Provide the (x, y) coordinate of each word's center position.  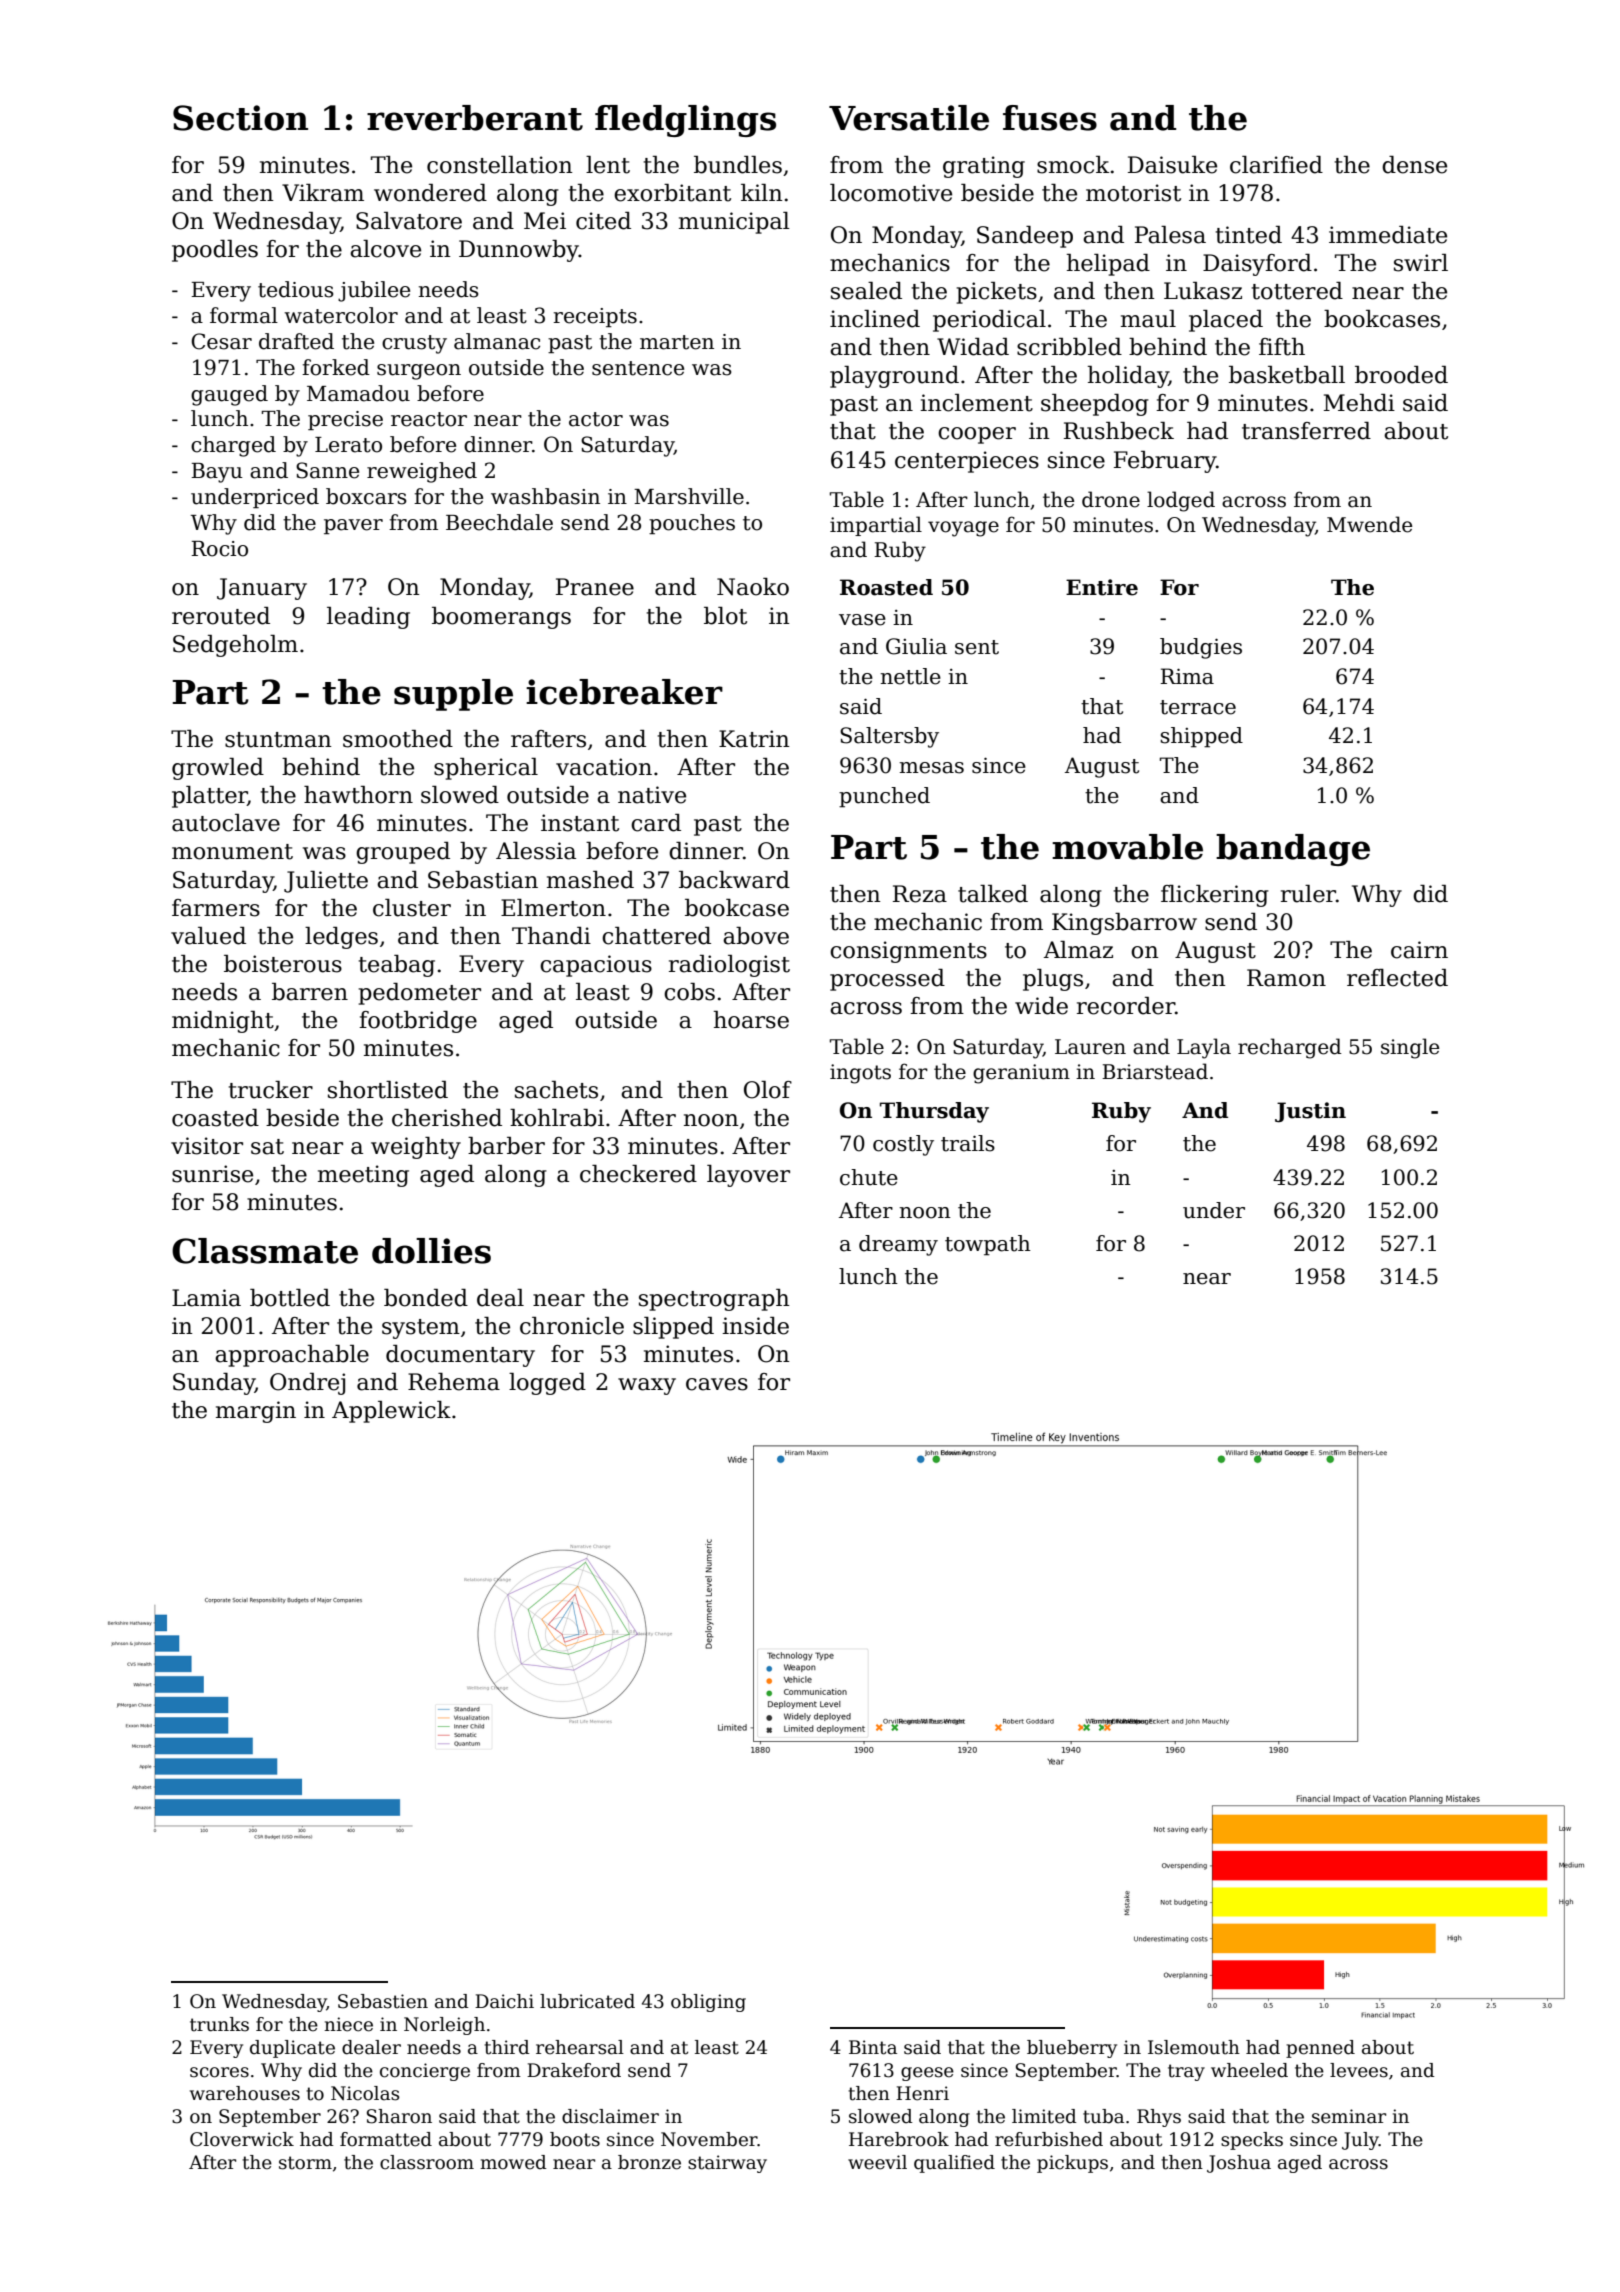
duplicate (292, 2049)
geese (927, 2074)
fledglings (685, 121)
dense (1414, 165)
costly (903, 1145)
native (652, 795)
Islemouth (1194, 2047)
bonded (426, 1298)
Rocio (219, 549)
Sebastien (383, 2001)
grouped (403, 853)
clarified (1276, 165)
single (1410, 1048)
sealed (866, 291)
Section (240, 118)
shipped (1201, 737)
